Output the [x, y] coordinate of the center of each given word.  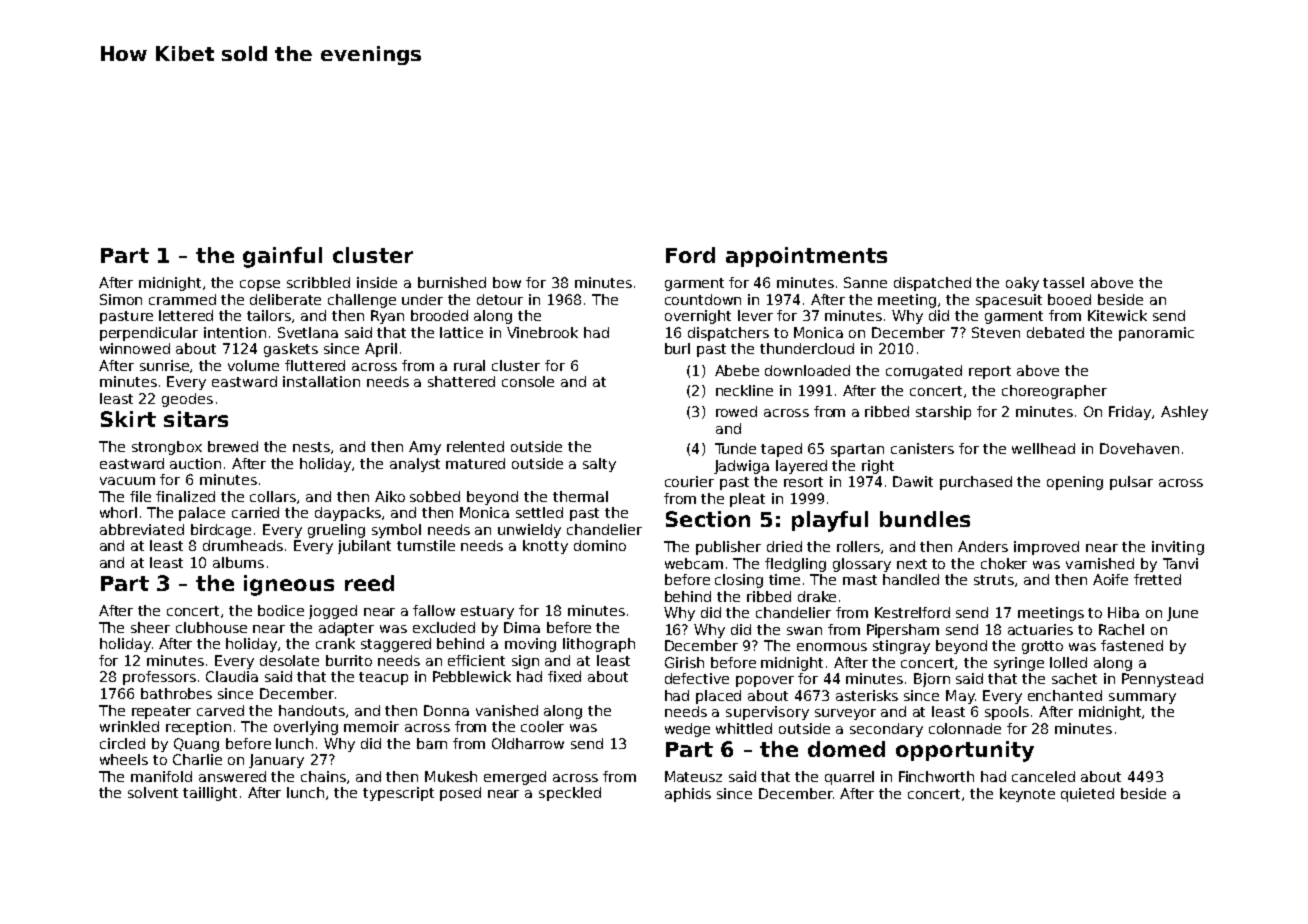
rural [469, 365]
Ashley [1184, 413]
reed [369, 583]
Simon [121, 299]
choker [1004, 563]
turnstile [426, 545]
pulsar [1131, 483]
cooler [542, 726]
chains [323, 776]
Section [708, 519]
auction [195, 463]
